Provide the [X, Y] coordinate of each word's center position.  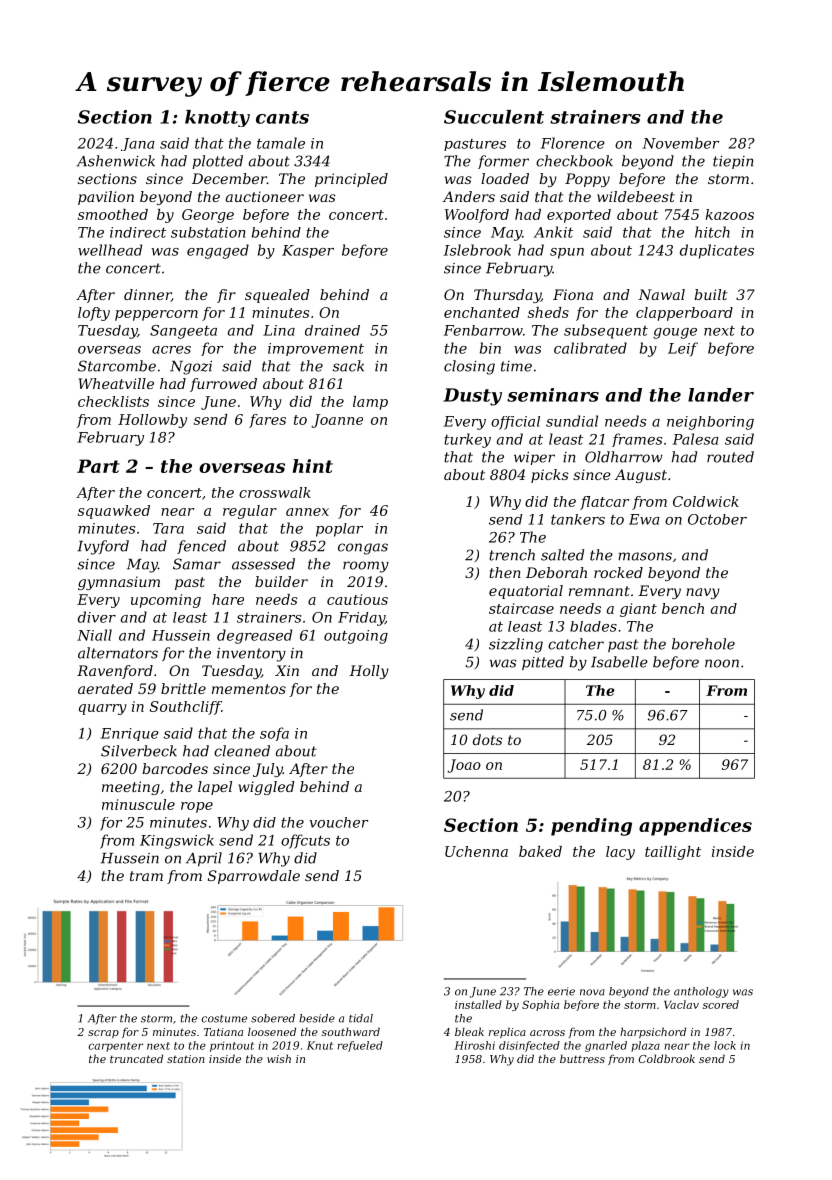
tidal [361, 1018]
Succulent [494, 117]
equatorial [526, 592]
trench [512, 555]
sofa [274, 734]
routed [730, 457]
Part [98, 466]
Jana [138, 144]
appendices [695, 827]
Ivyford [103, 547]
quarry [103, 709]
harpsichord [653, 1032]
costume [224, 1019]
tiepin [733, 162]
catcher [576, 644]
